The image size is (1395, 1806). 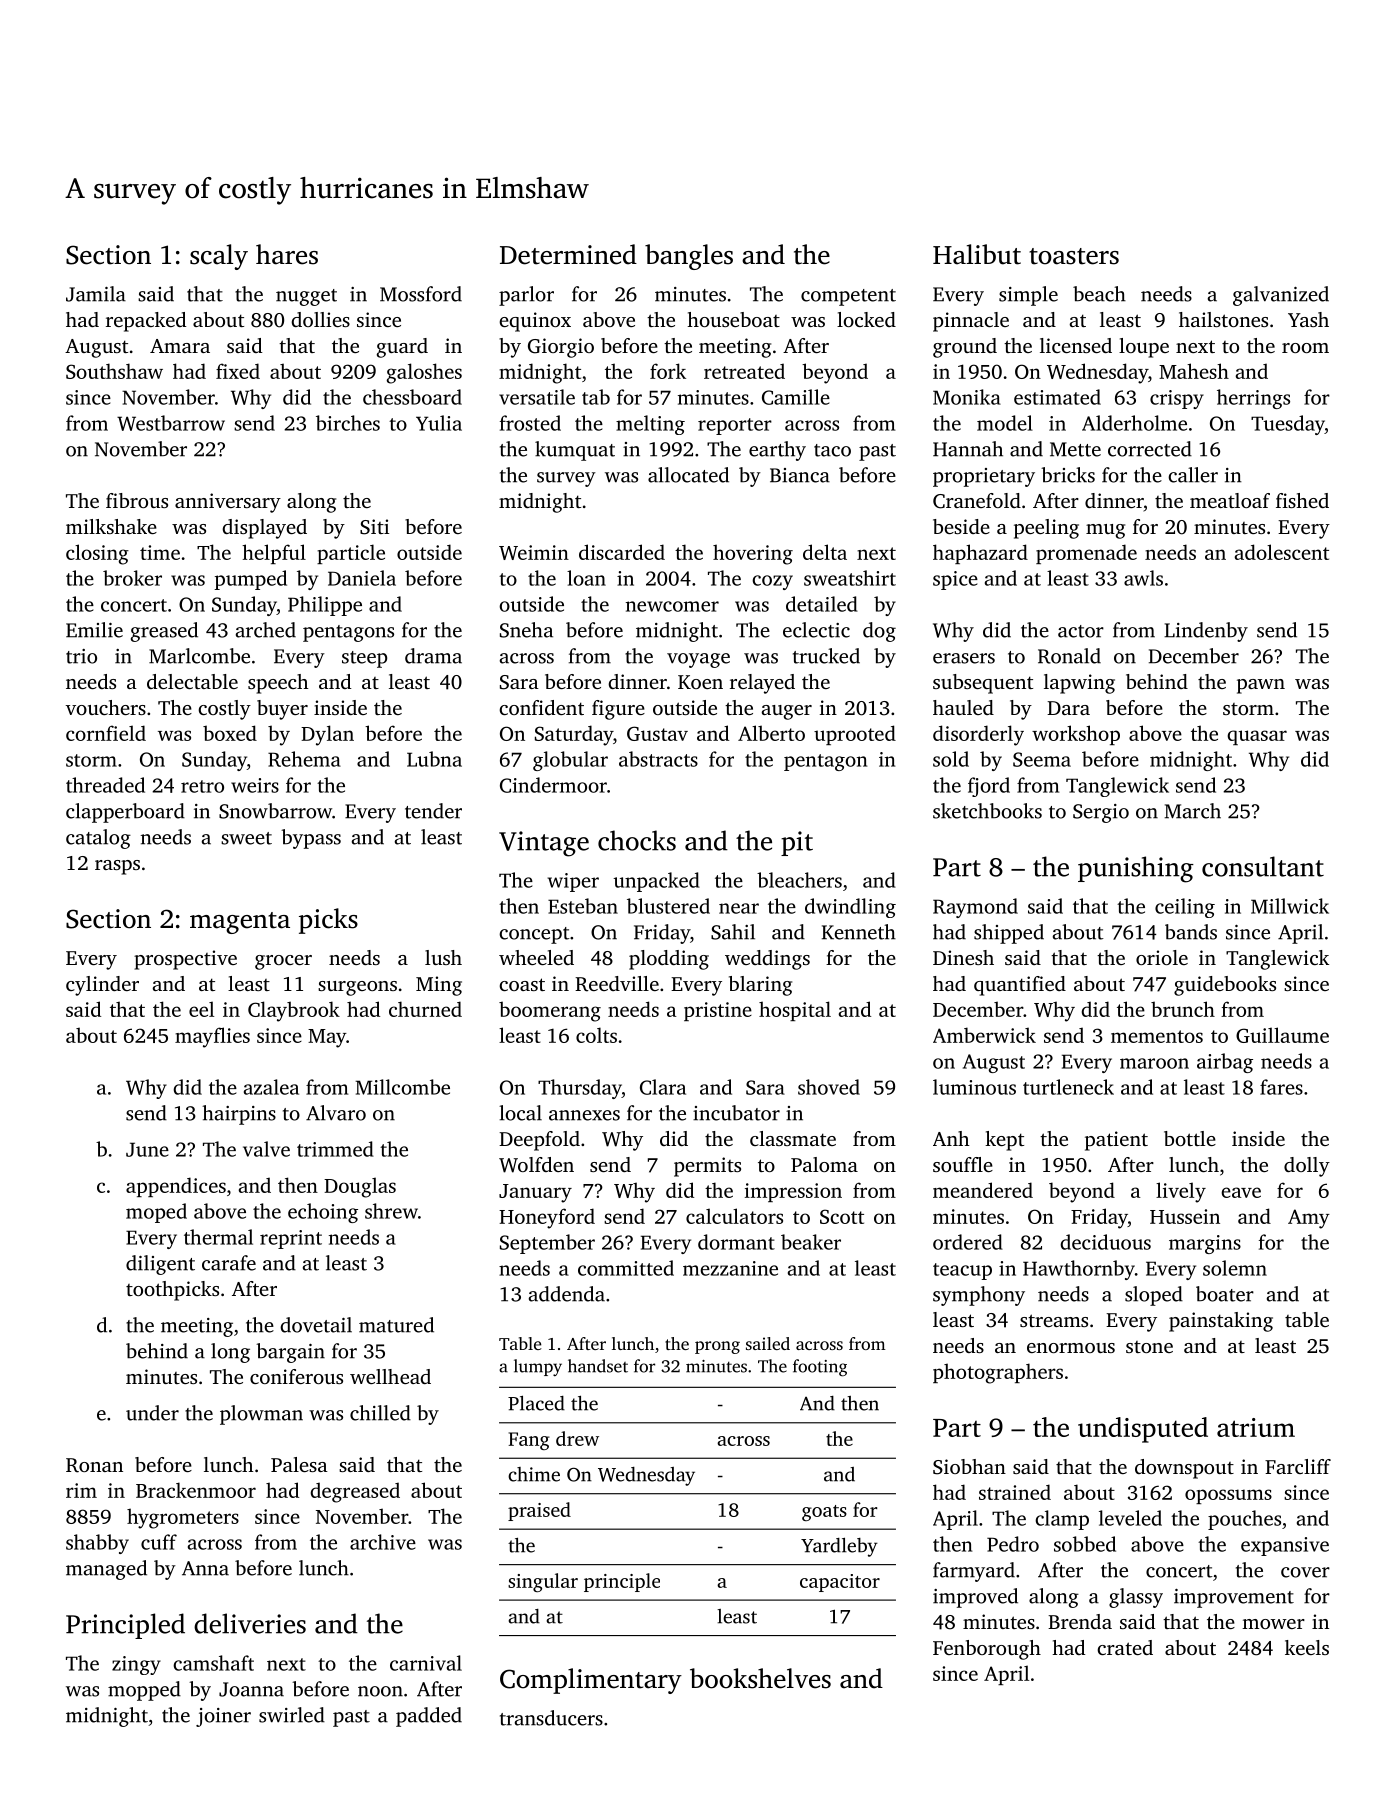 What do you see at coordinates (1302, 500) in the page?
I see `fished` at bounding box center [1302, 500].
